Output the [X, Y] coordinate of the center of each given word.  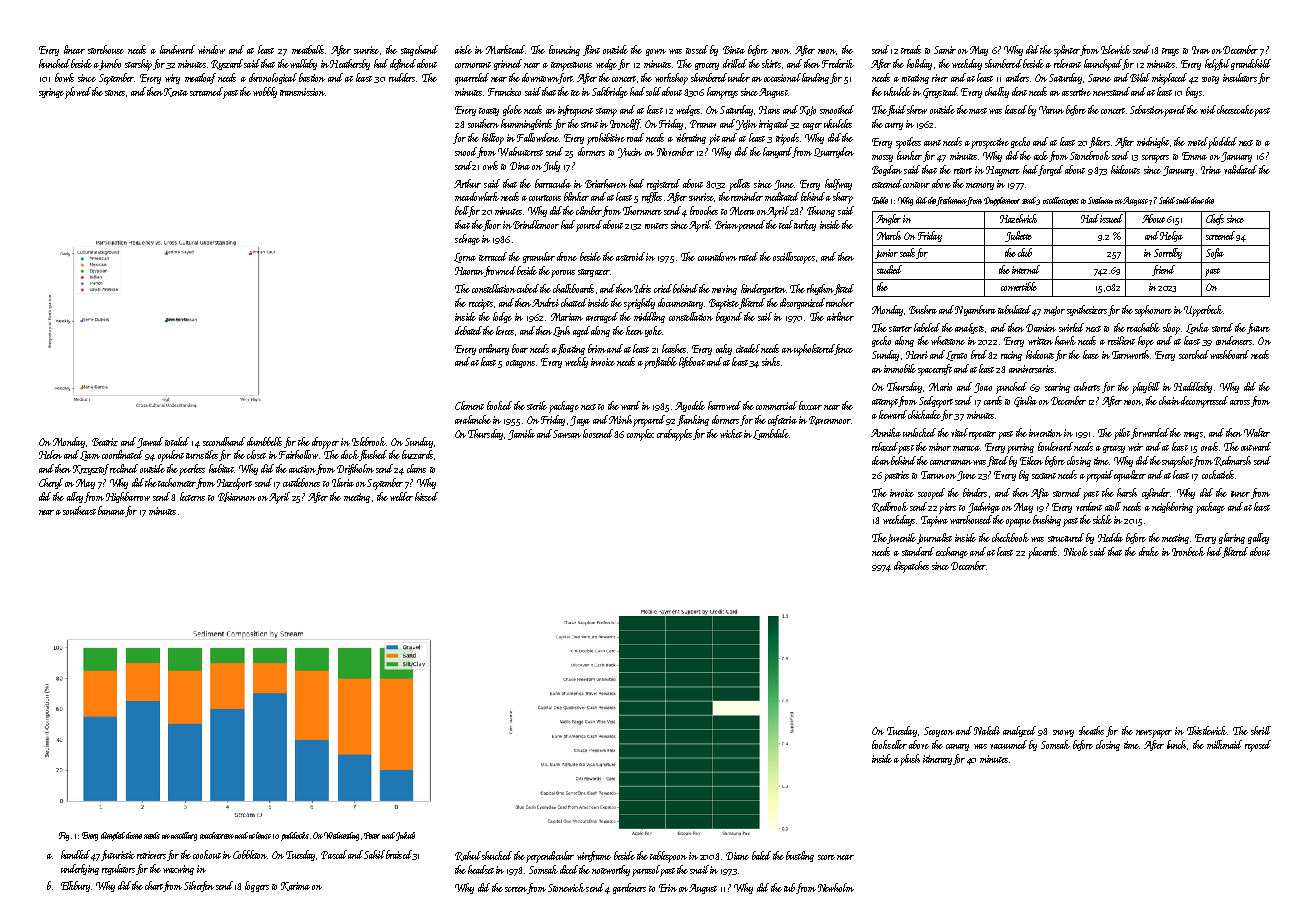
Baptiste [724, 304]
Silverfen [199, 886]
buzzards [417, 454]
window [211, 49]
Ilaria [343, 482]
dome [134, 835]
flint [591, 50]
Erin [668, 888]
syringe [51, 93]
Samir [945, 50]
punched [1011, 388]
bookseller [889, 744]
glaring [1232, 538]
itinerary [937, 760]
